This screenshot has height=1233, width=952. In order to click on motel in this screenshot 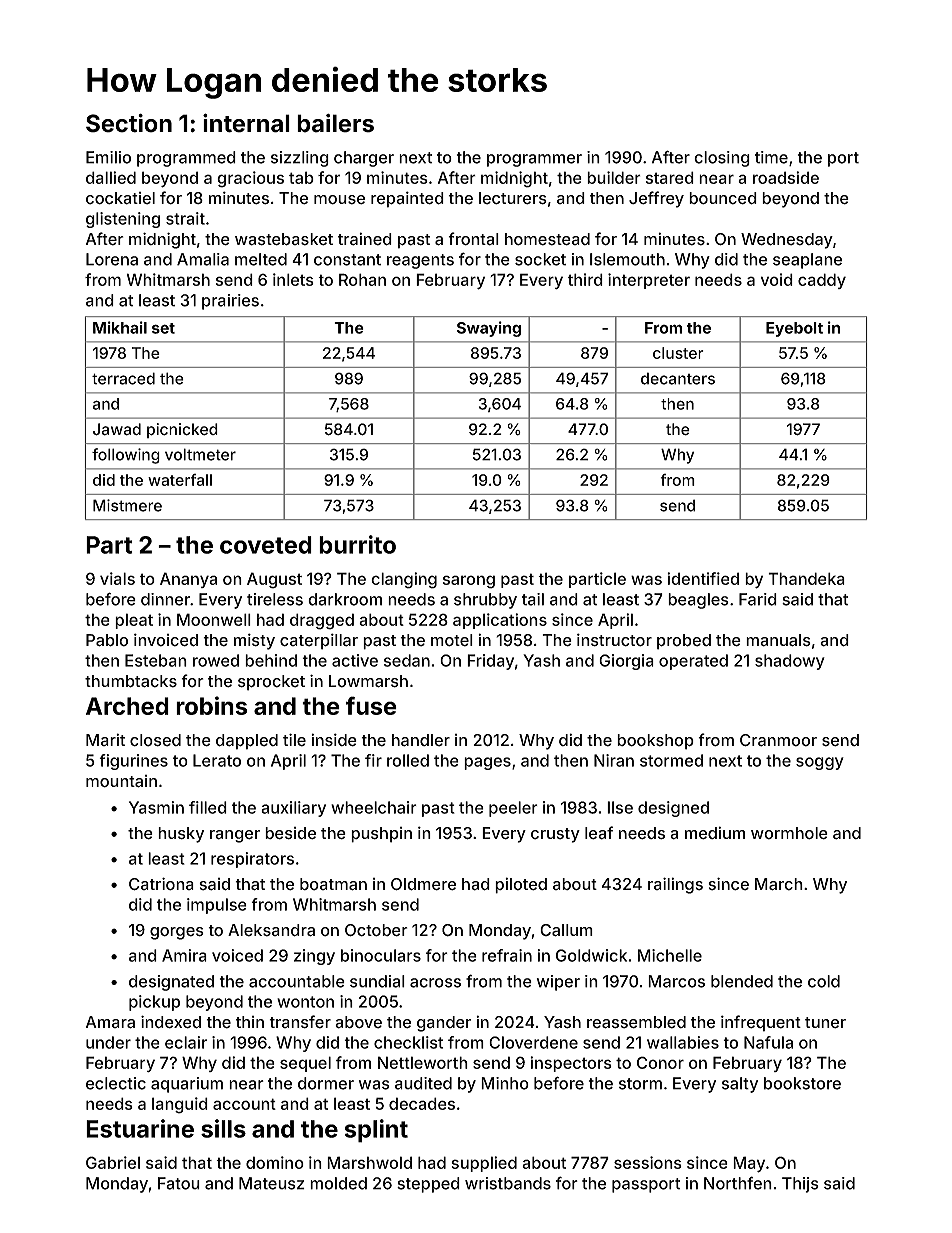, I will do `click(452, 640)`.
